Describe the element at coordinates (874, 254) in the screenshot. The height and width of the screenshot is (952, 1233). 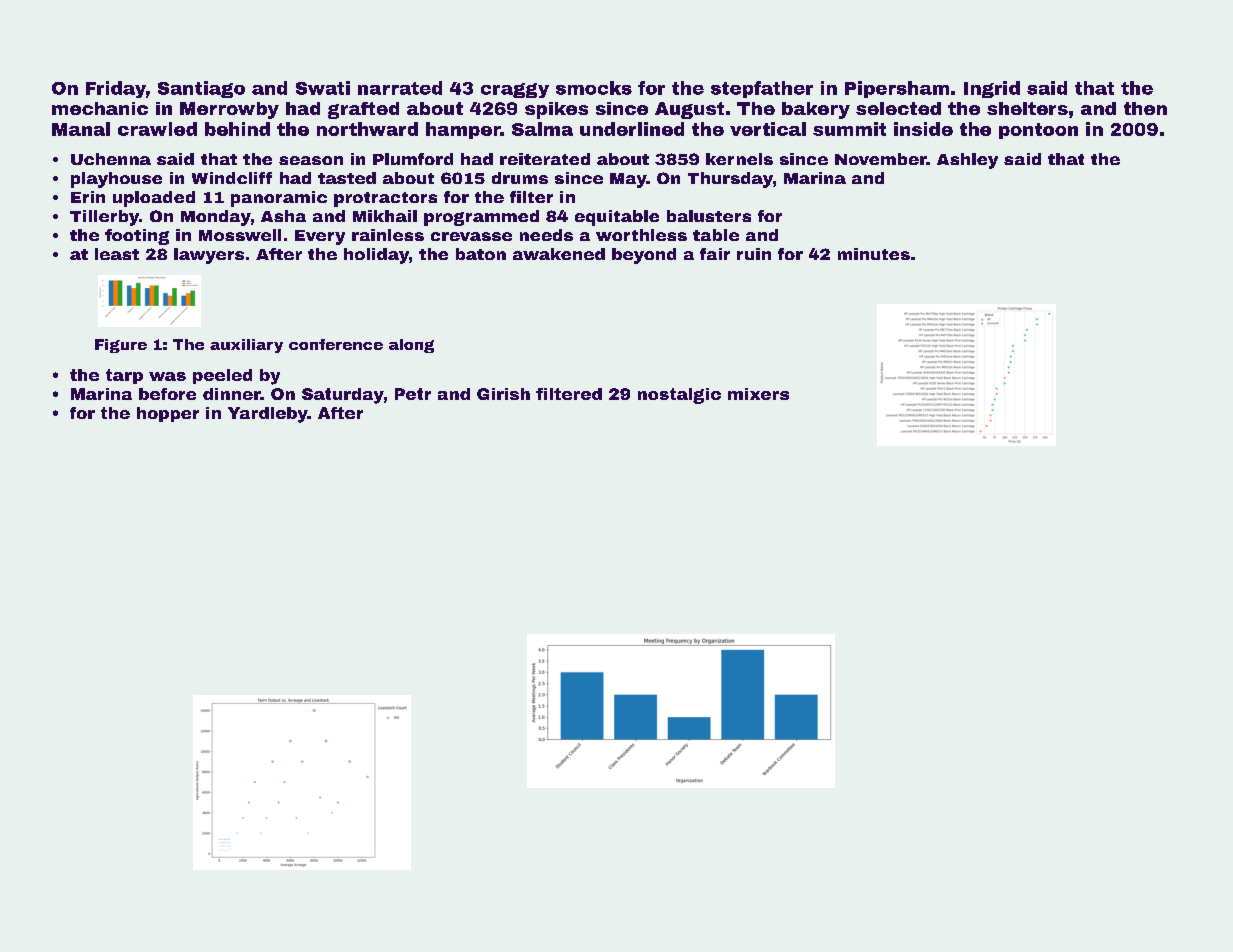
I see `minutes` at that location.
